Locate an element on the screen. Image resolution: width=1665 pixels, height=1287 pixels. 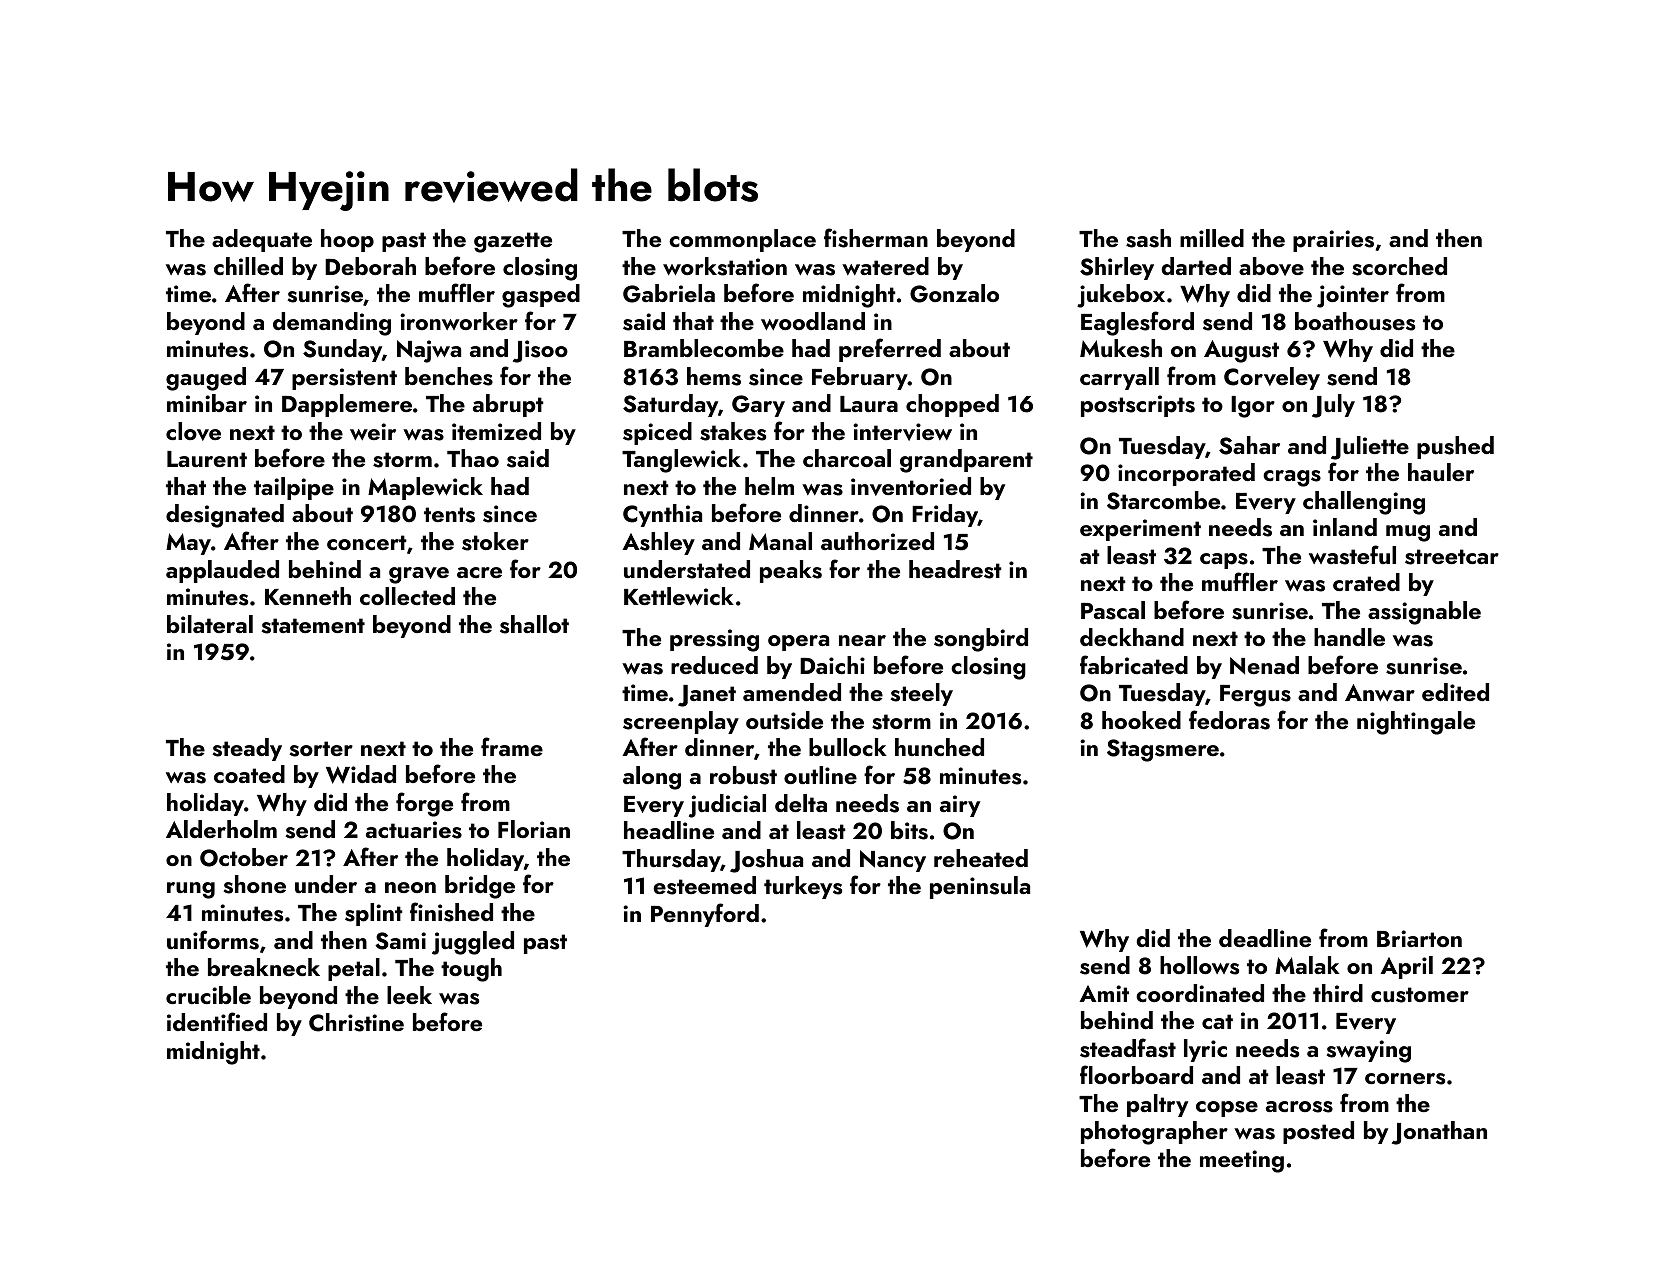
sash is located at coordinates (1148, 238).
